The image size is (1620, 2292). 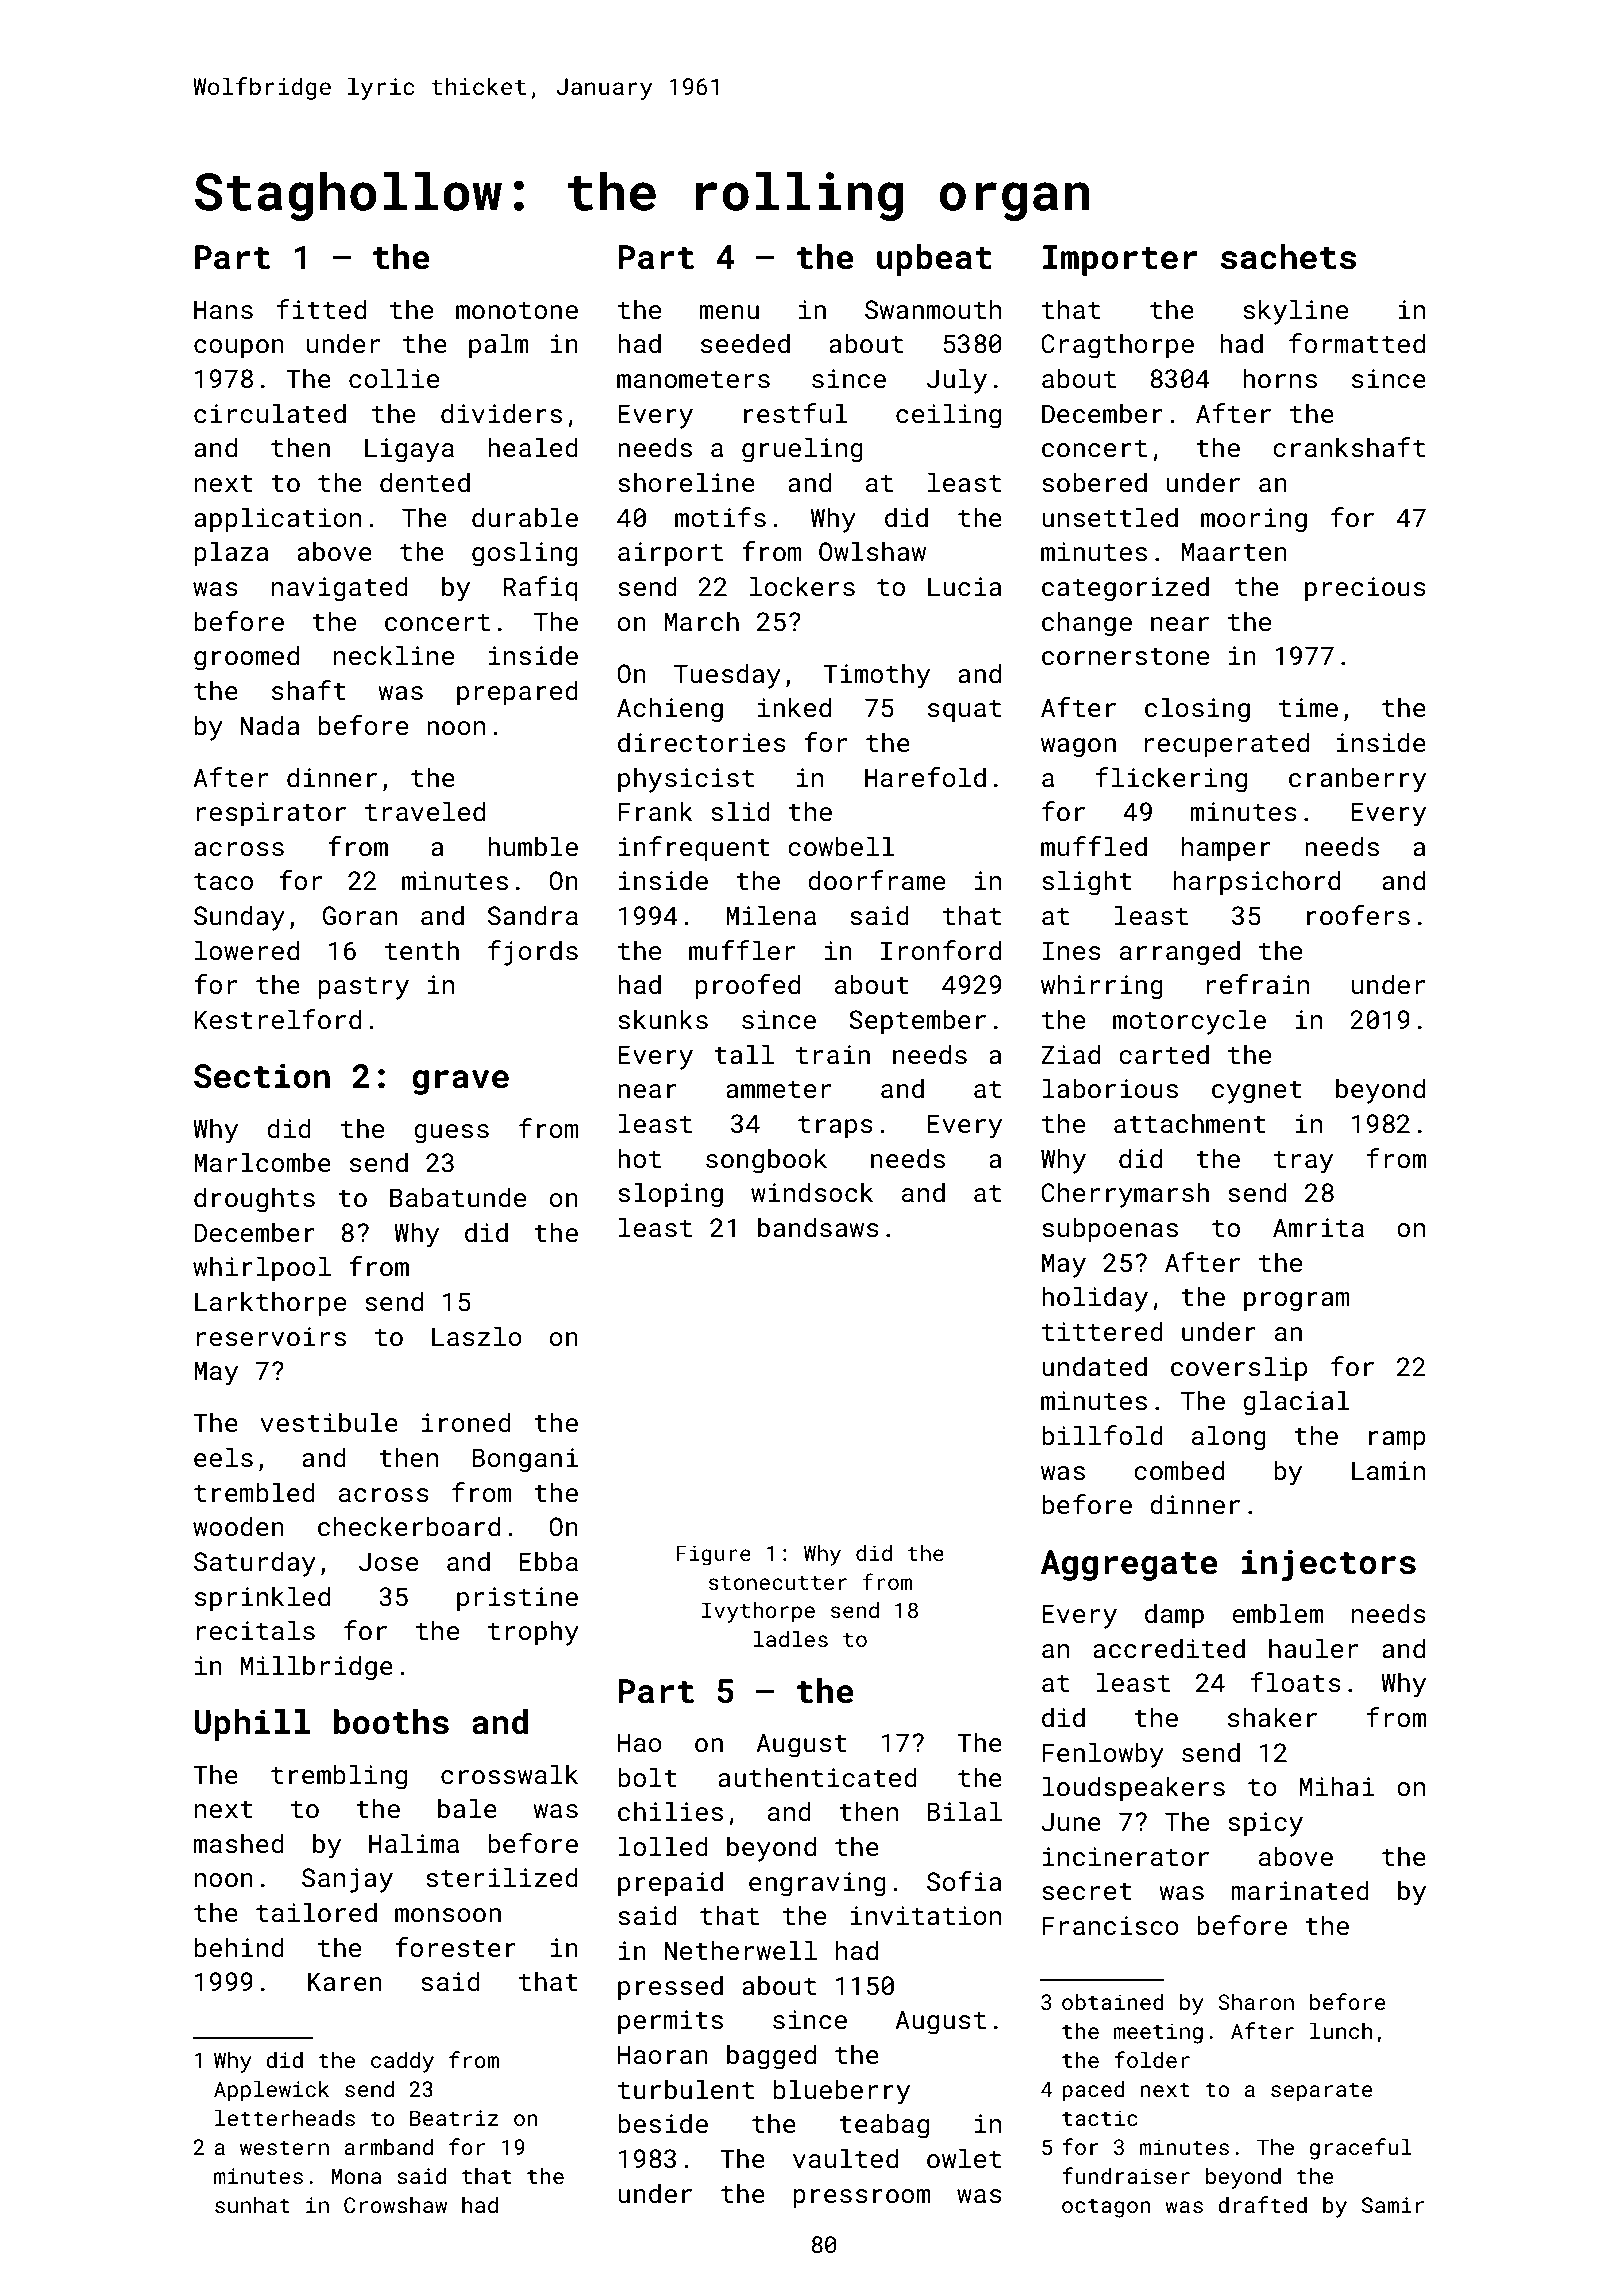 What do you see at coordinates (271, 1337) in the page?
I see `reservoirs` at bounding box center [271, 1337].
